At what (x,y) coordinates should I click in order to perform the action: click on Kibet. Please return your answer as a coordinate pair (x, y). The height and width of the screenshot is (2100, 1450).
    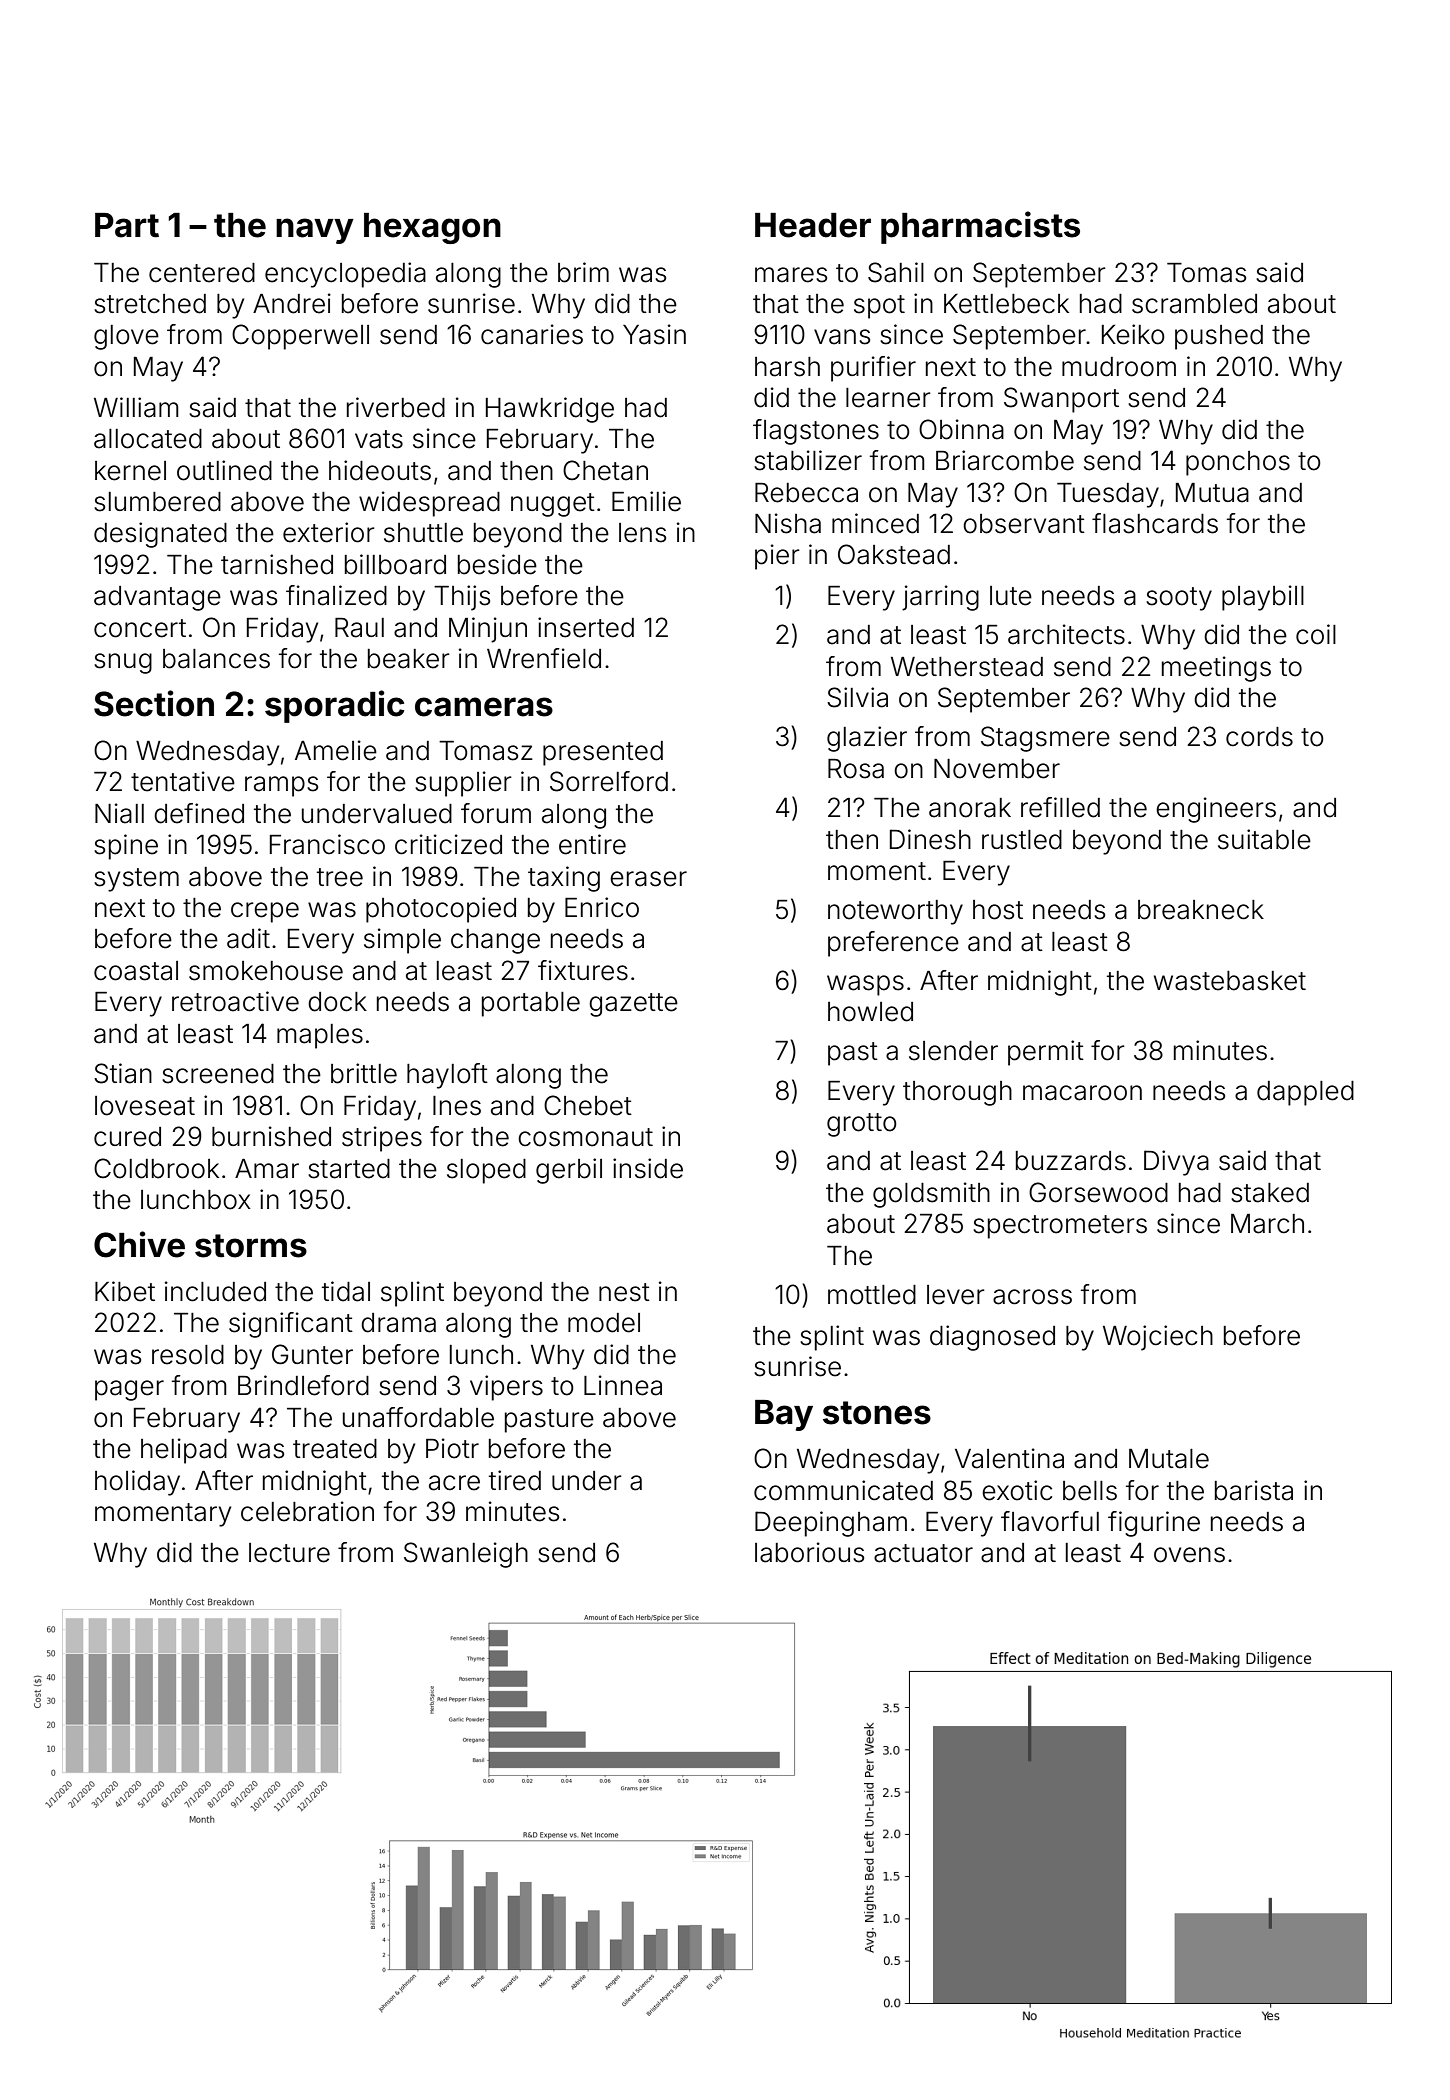
    Looking at the image, I should click on (125, 1291).
